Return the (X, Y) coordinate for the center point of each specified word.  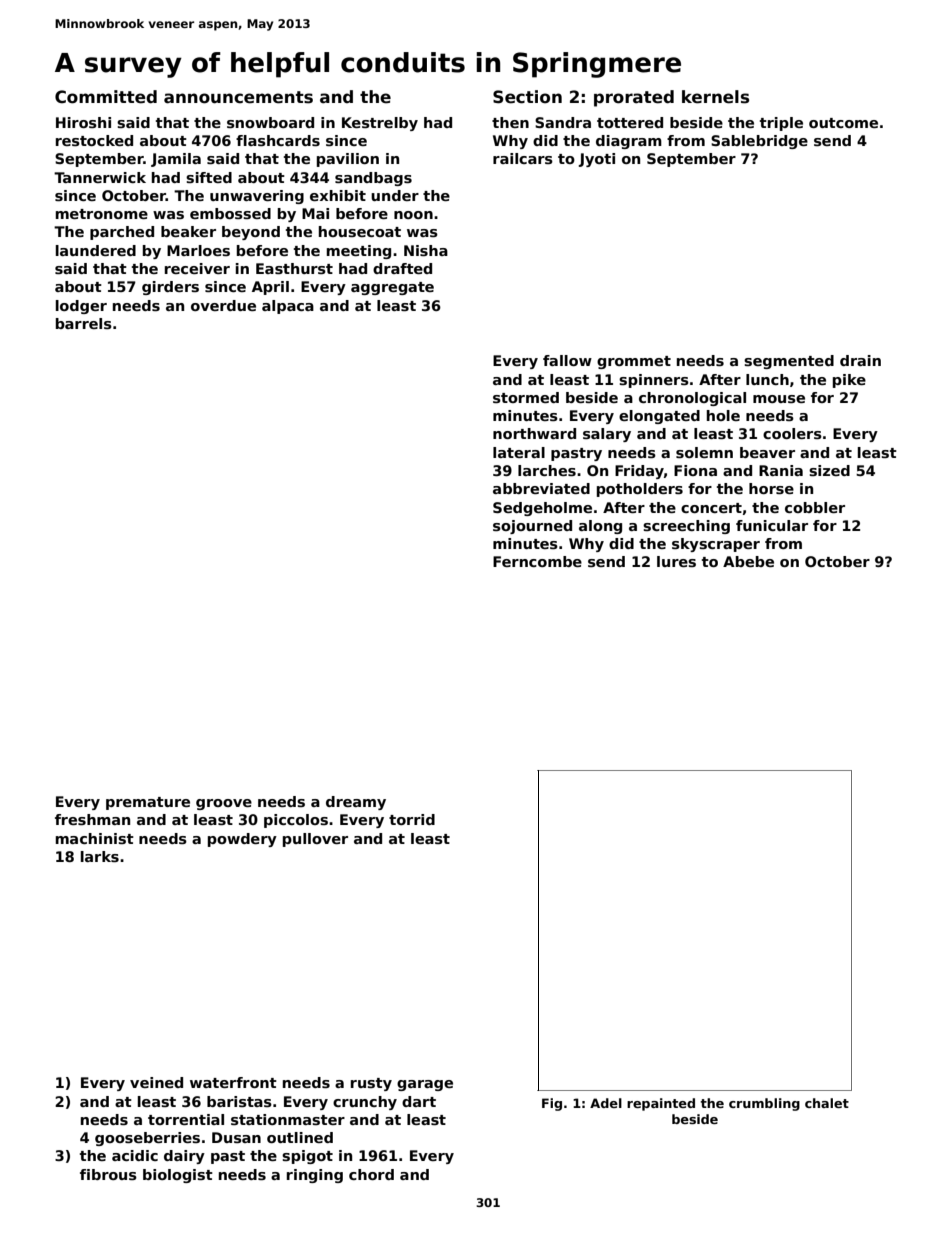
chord (371, 1174)
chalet (827, 1103)
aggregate (392, 288)
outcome (843, 123)
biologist (178, 1176)
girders (170, 288)
